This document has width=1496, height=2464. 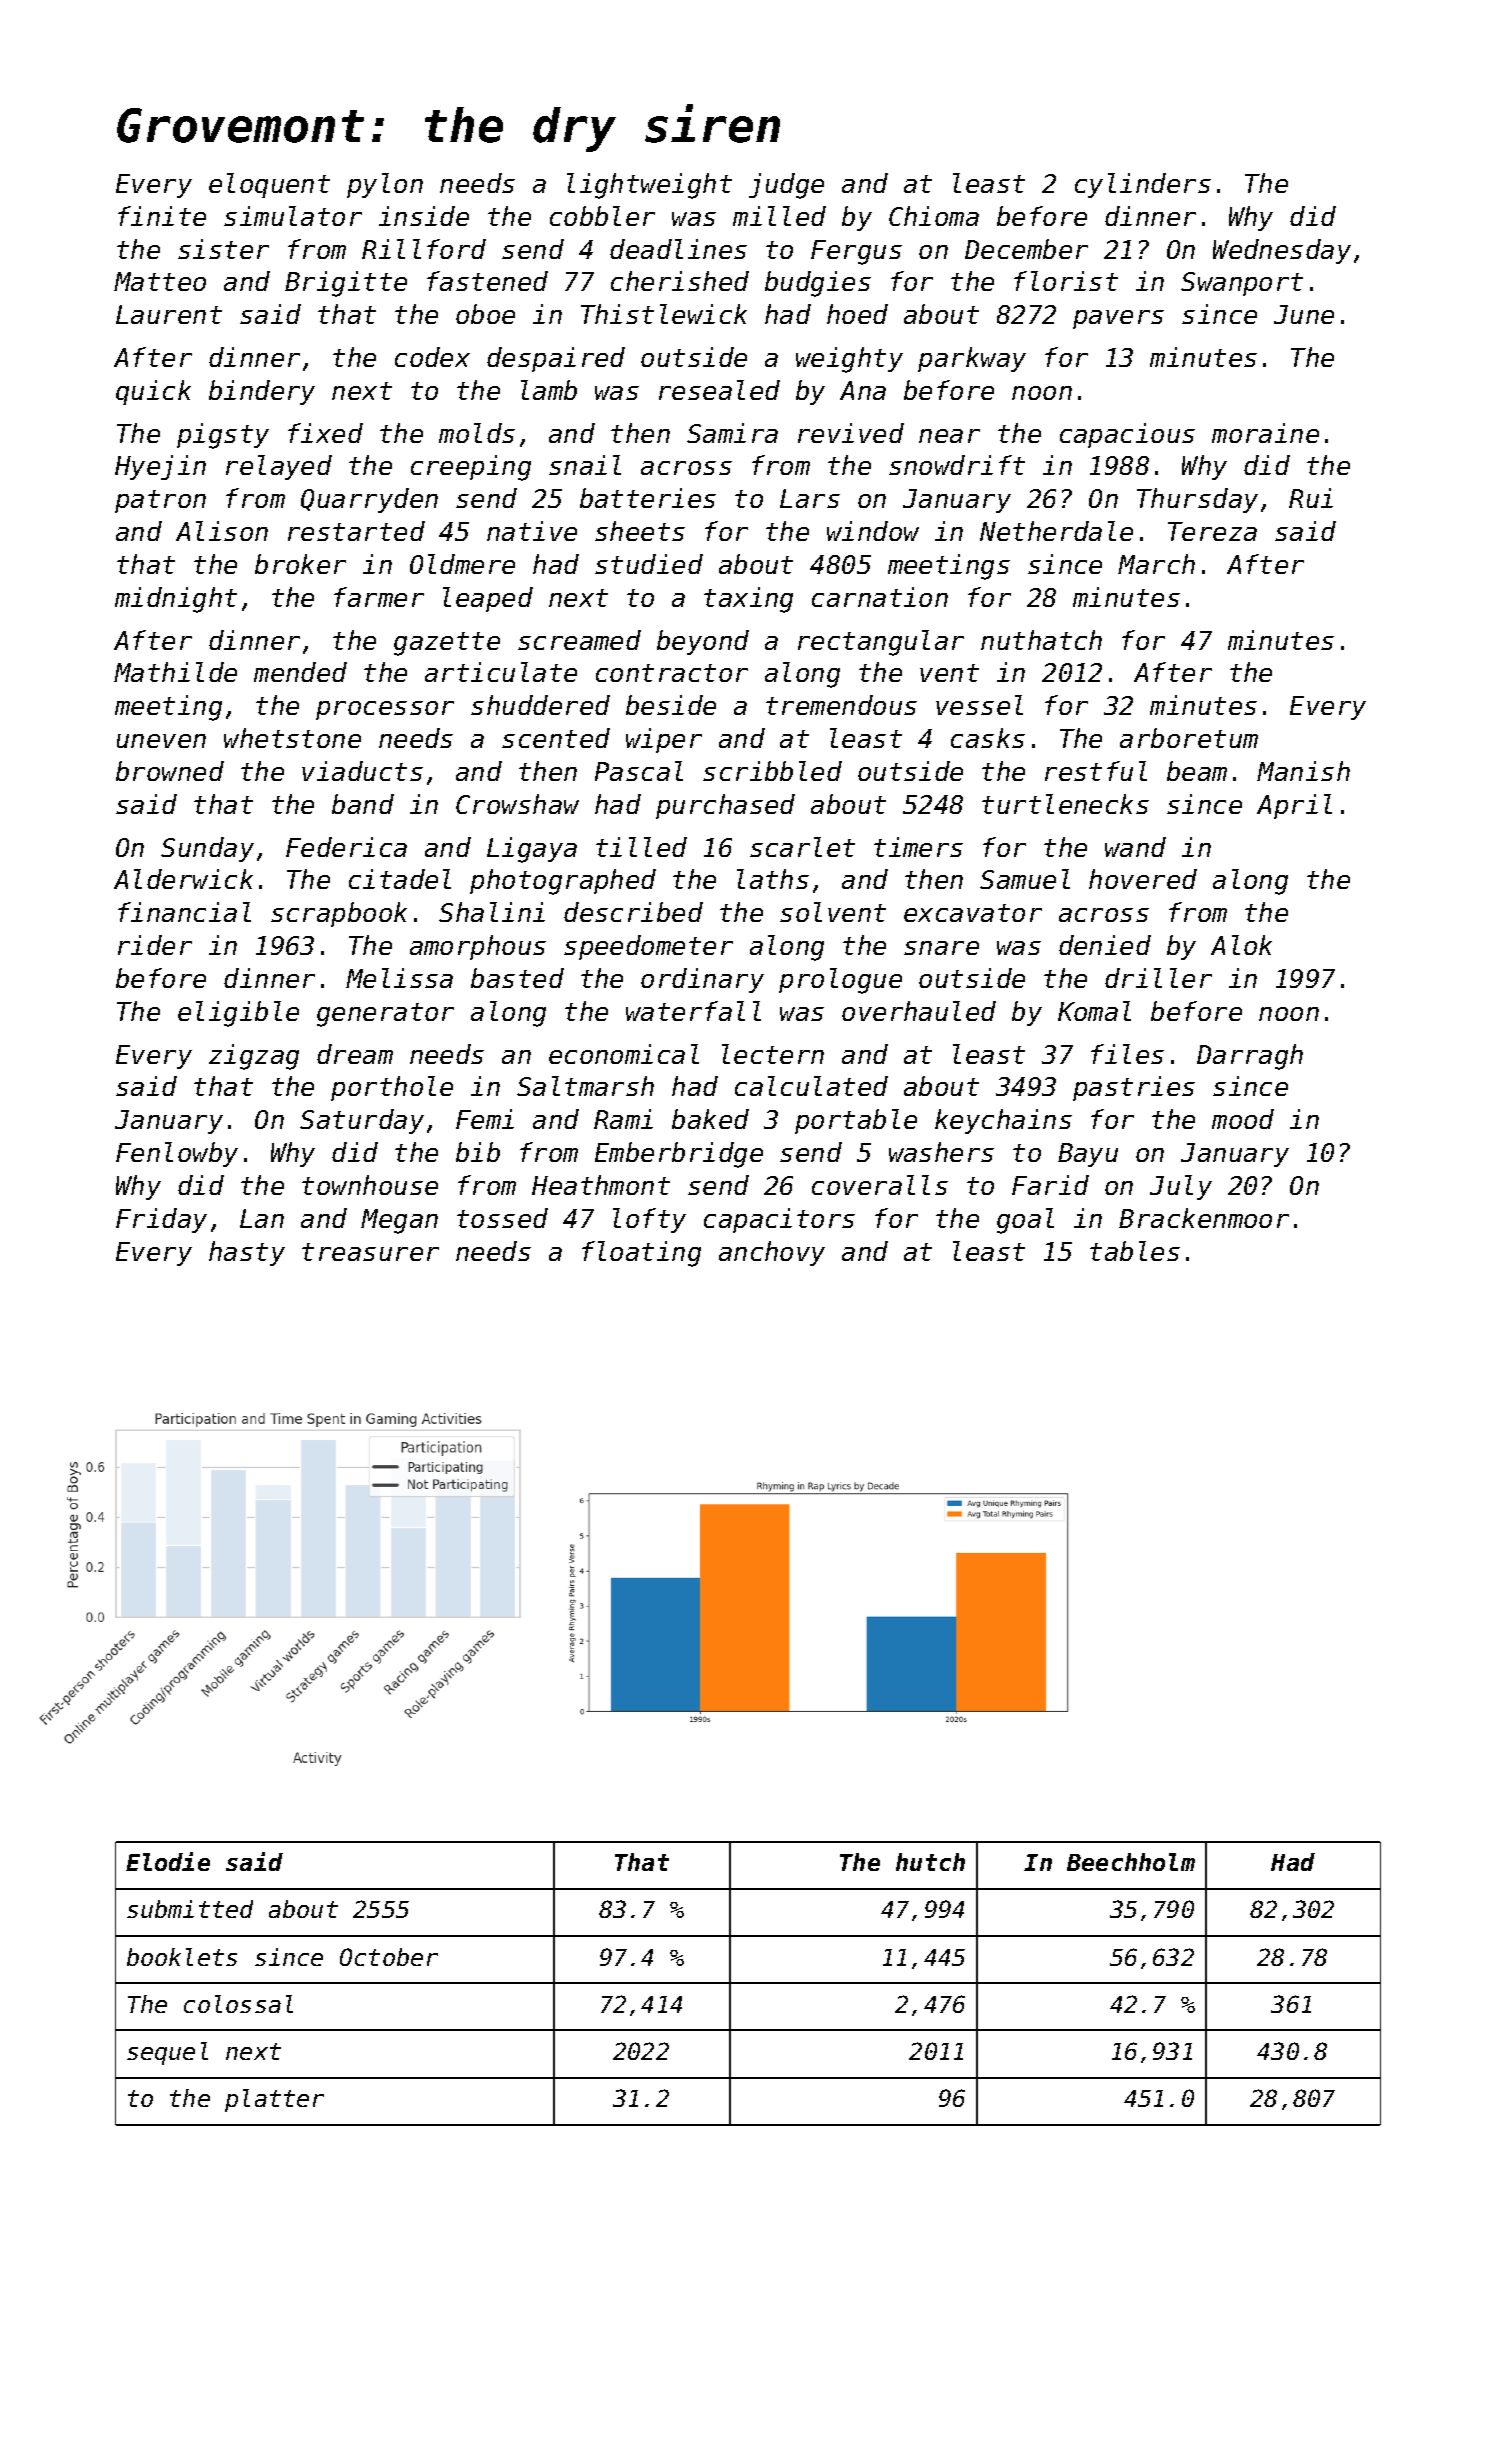 What do you see at coordinates (1127, 1054) in the document?
I see `files` at bounding box center [1127, 1054].
